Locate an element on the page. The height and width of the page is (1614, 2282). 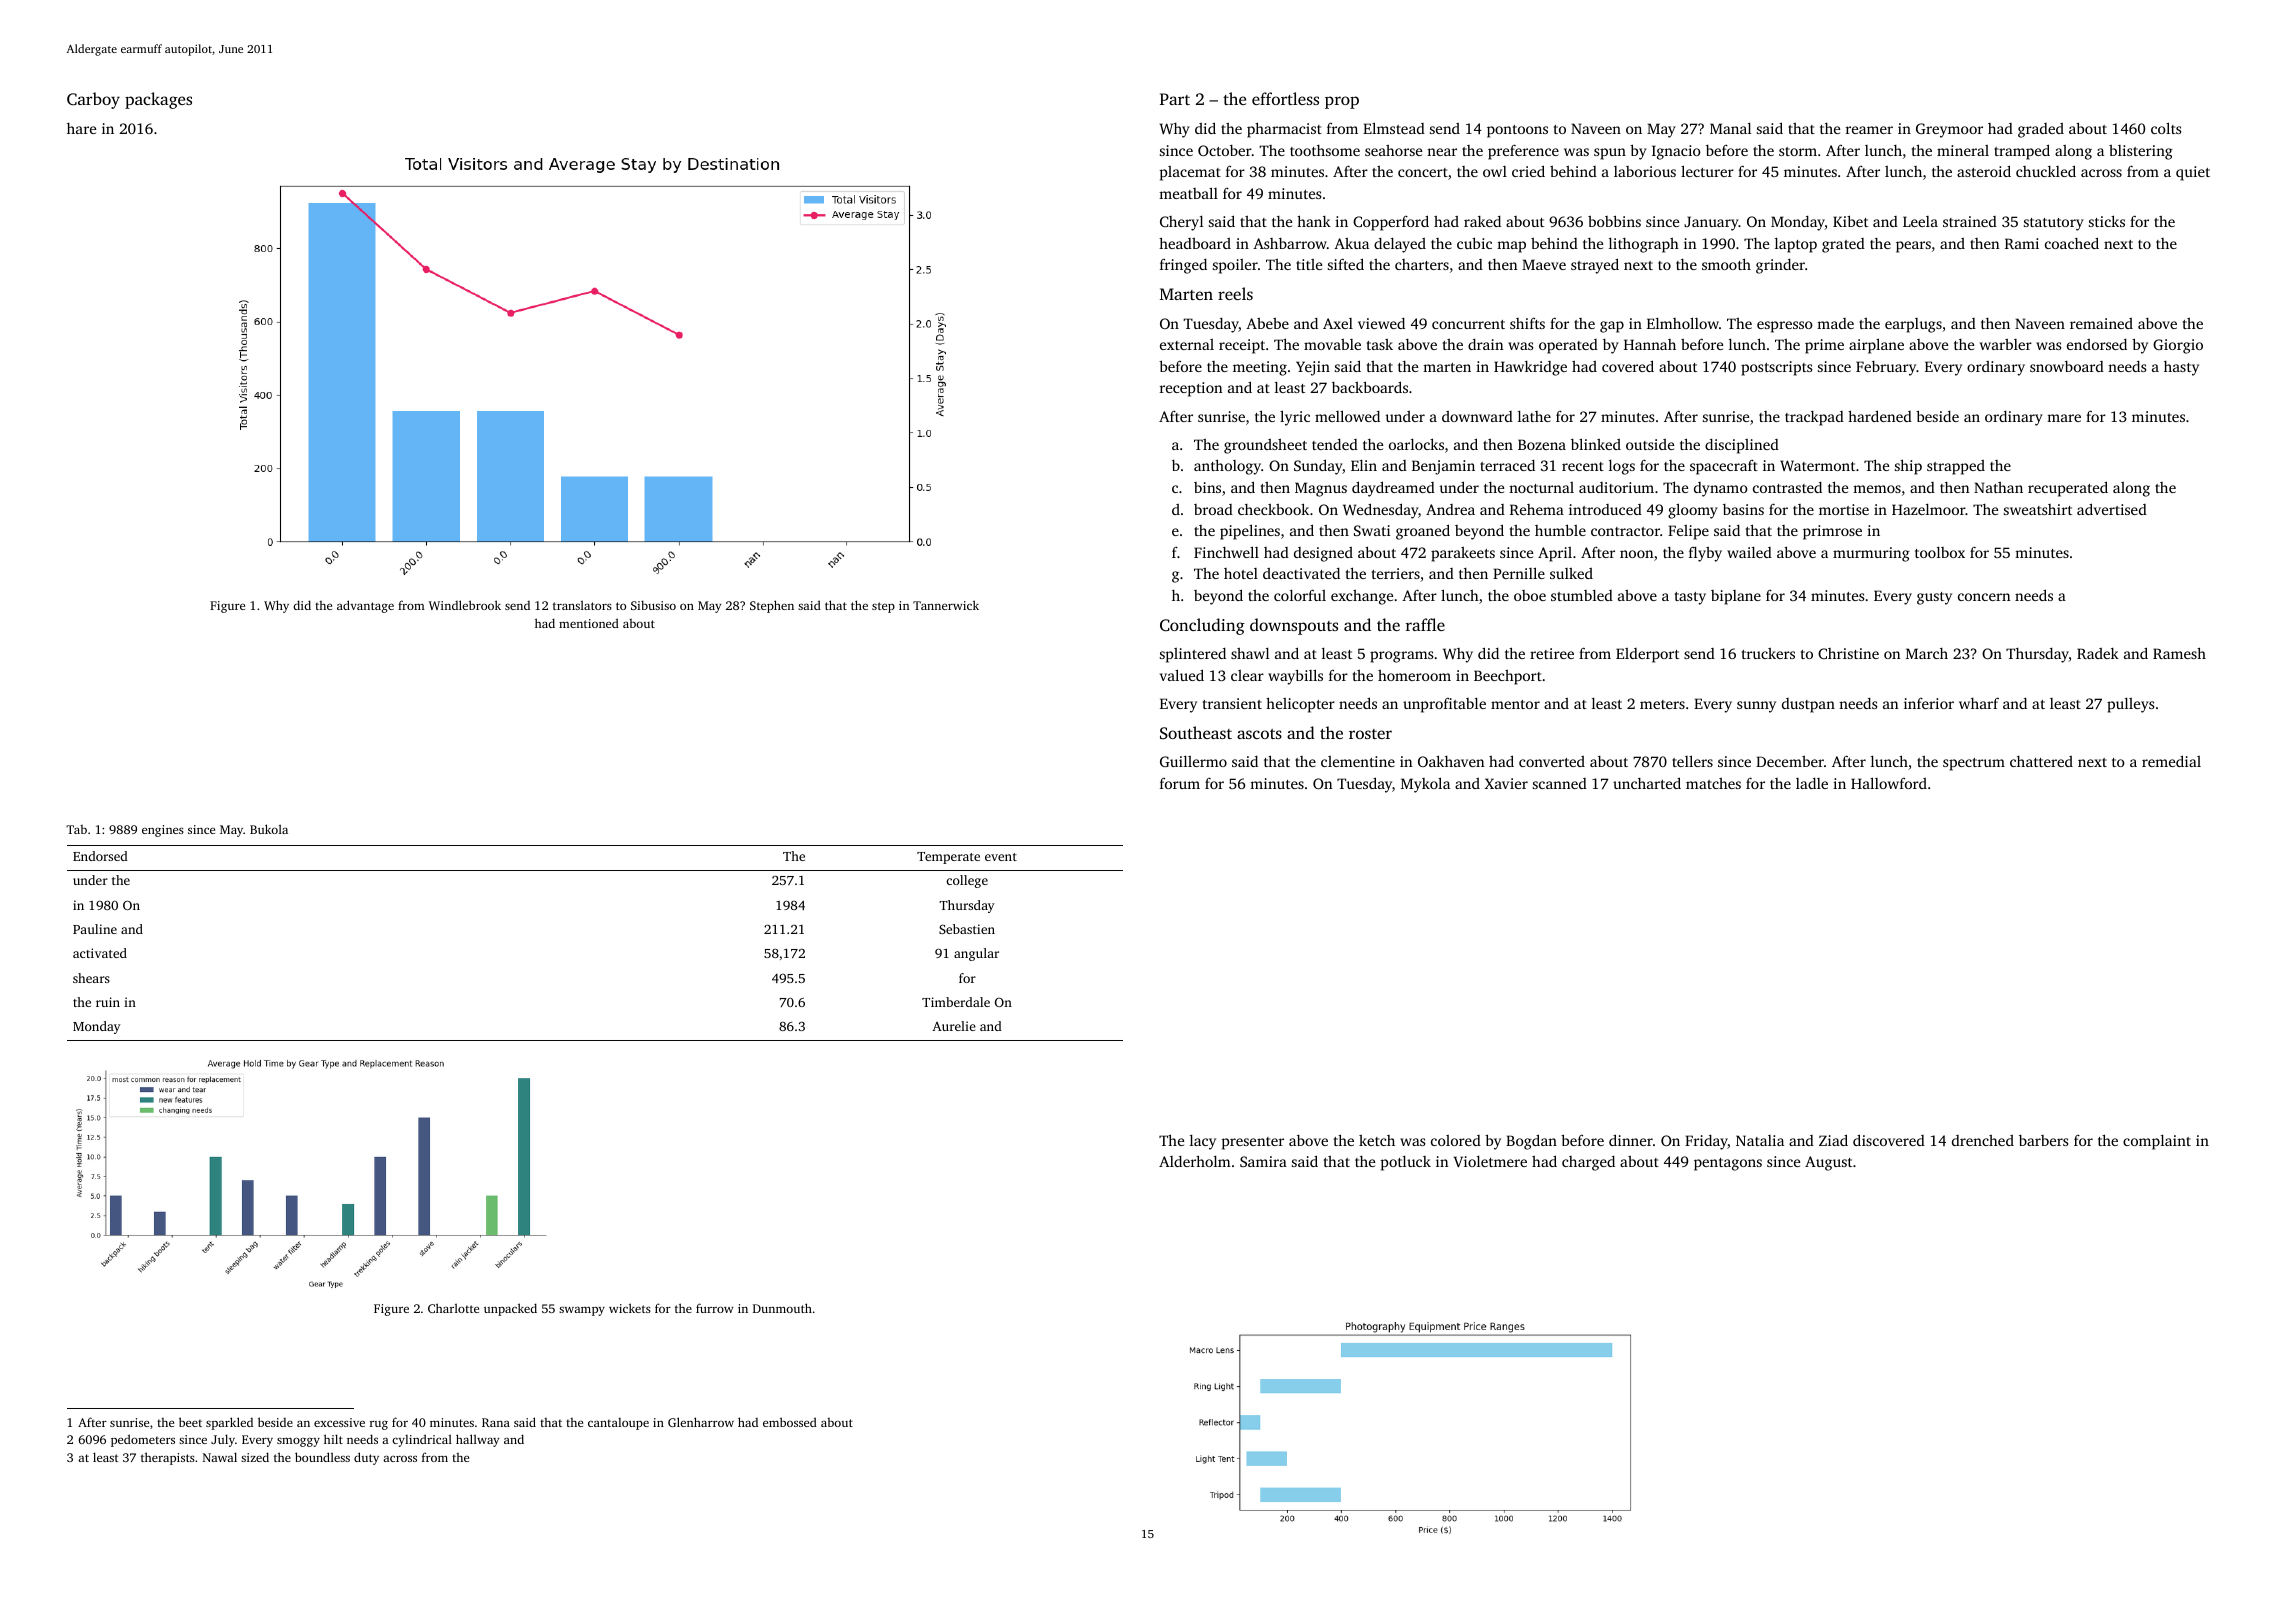
graded is located at coordinates (2041, 130).
